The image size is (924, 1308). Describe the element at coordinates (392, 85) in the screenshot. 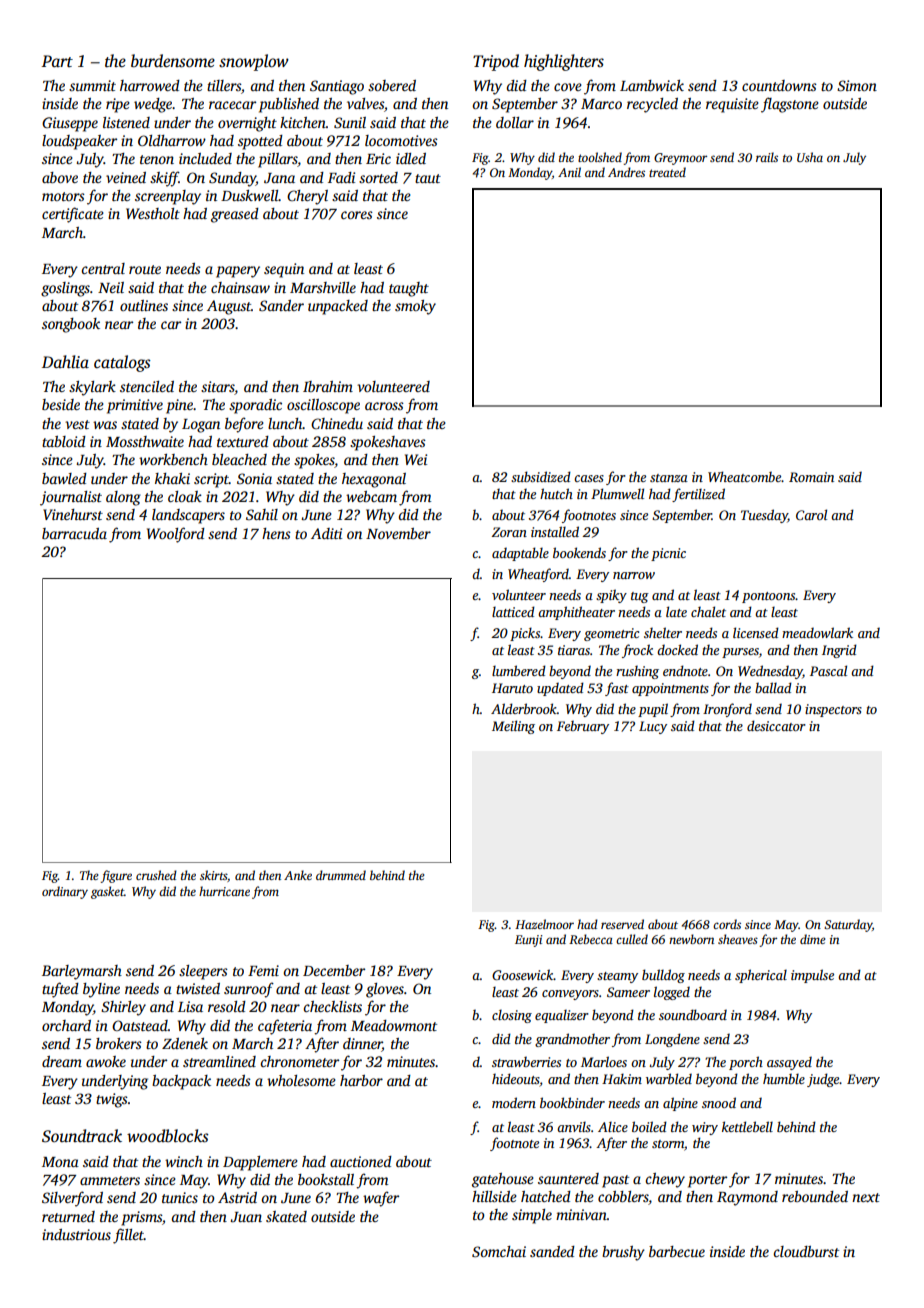

I see `sobered` at that location.
